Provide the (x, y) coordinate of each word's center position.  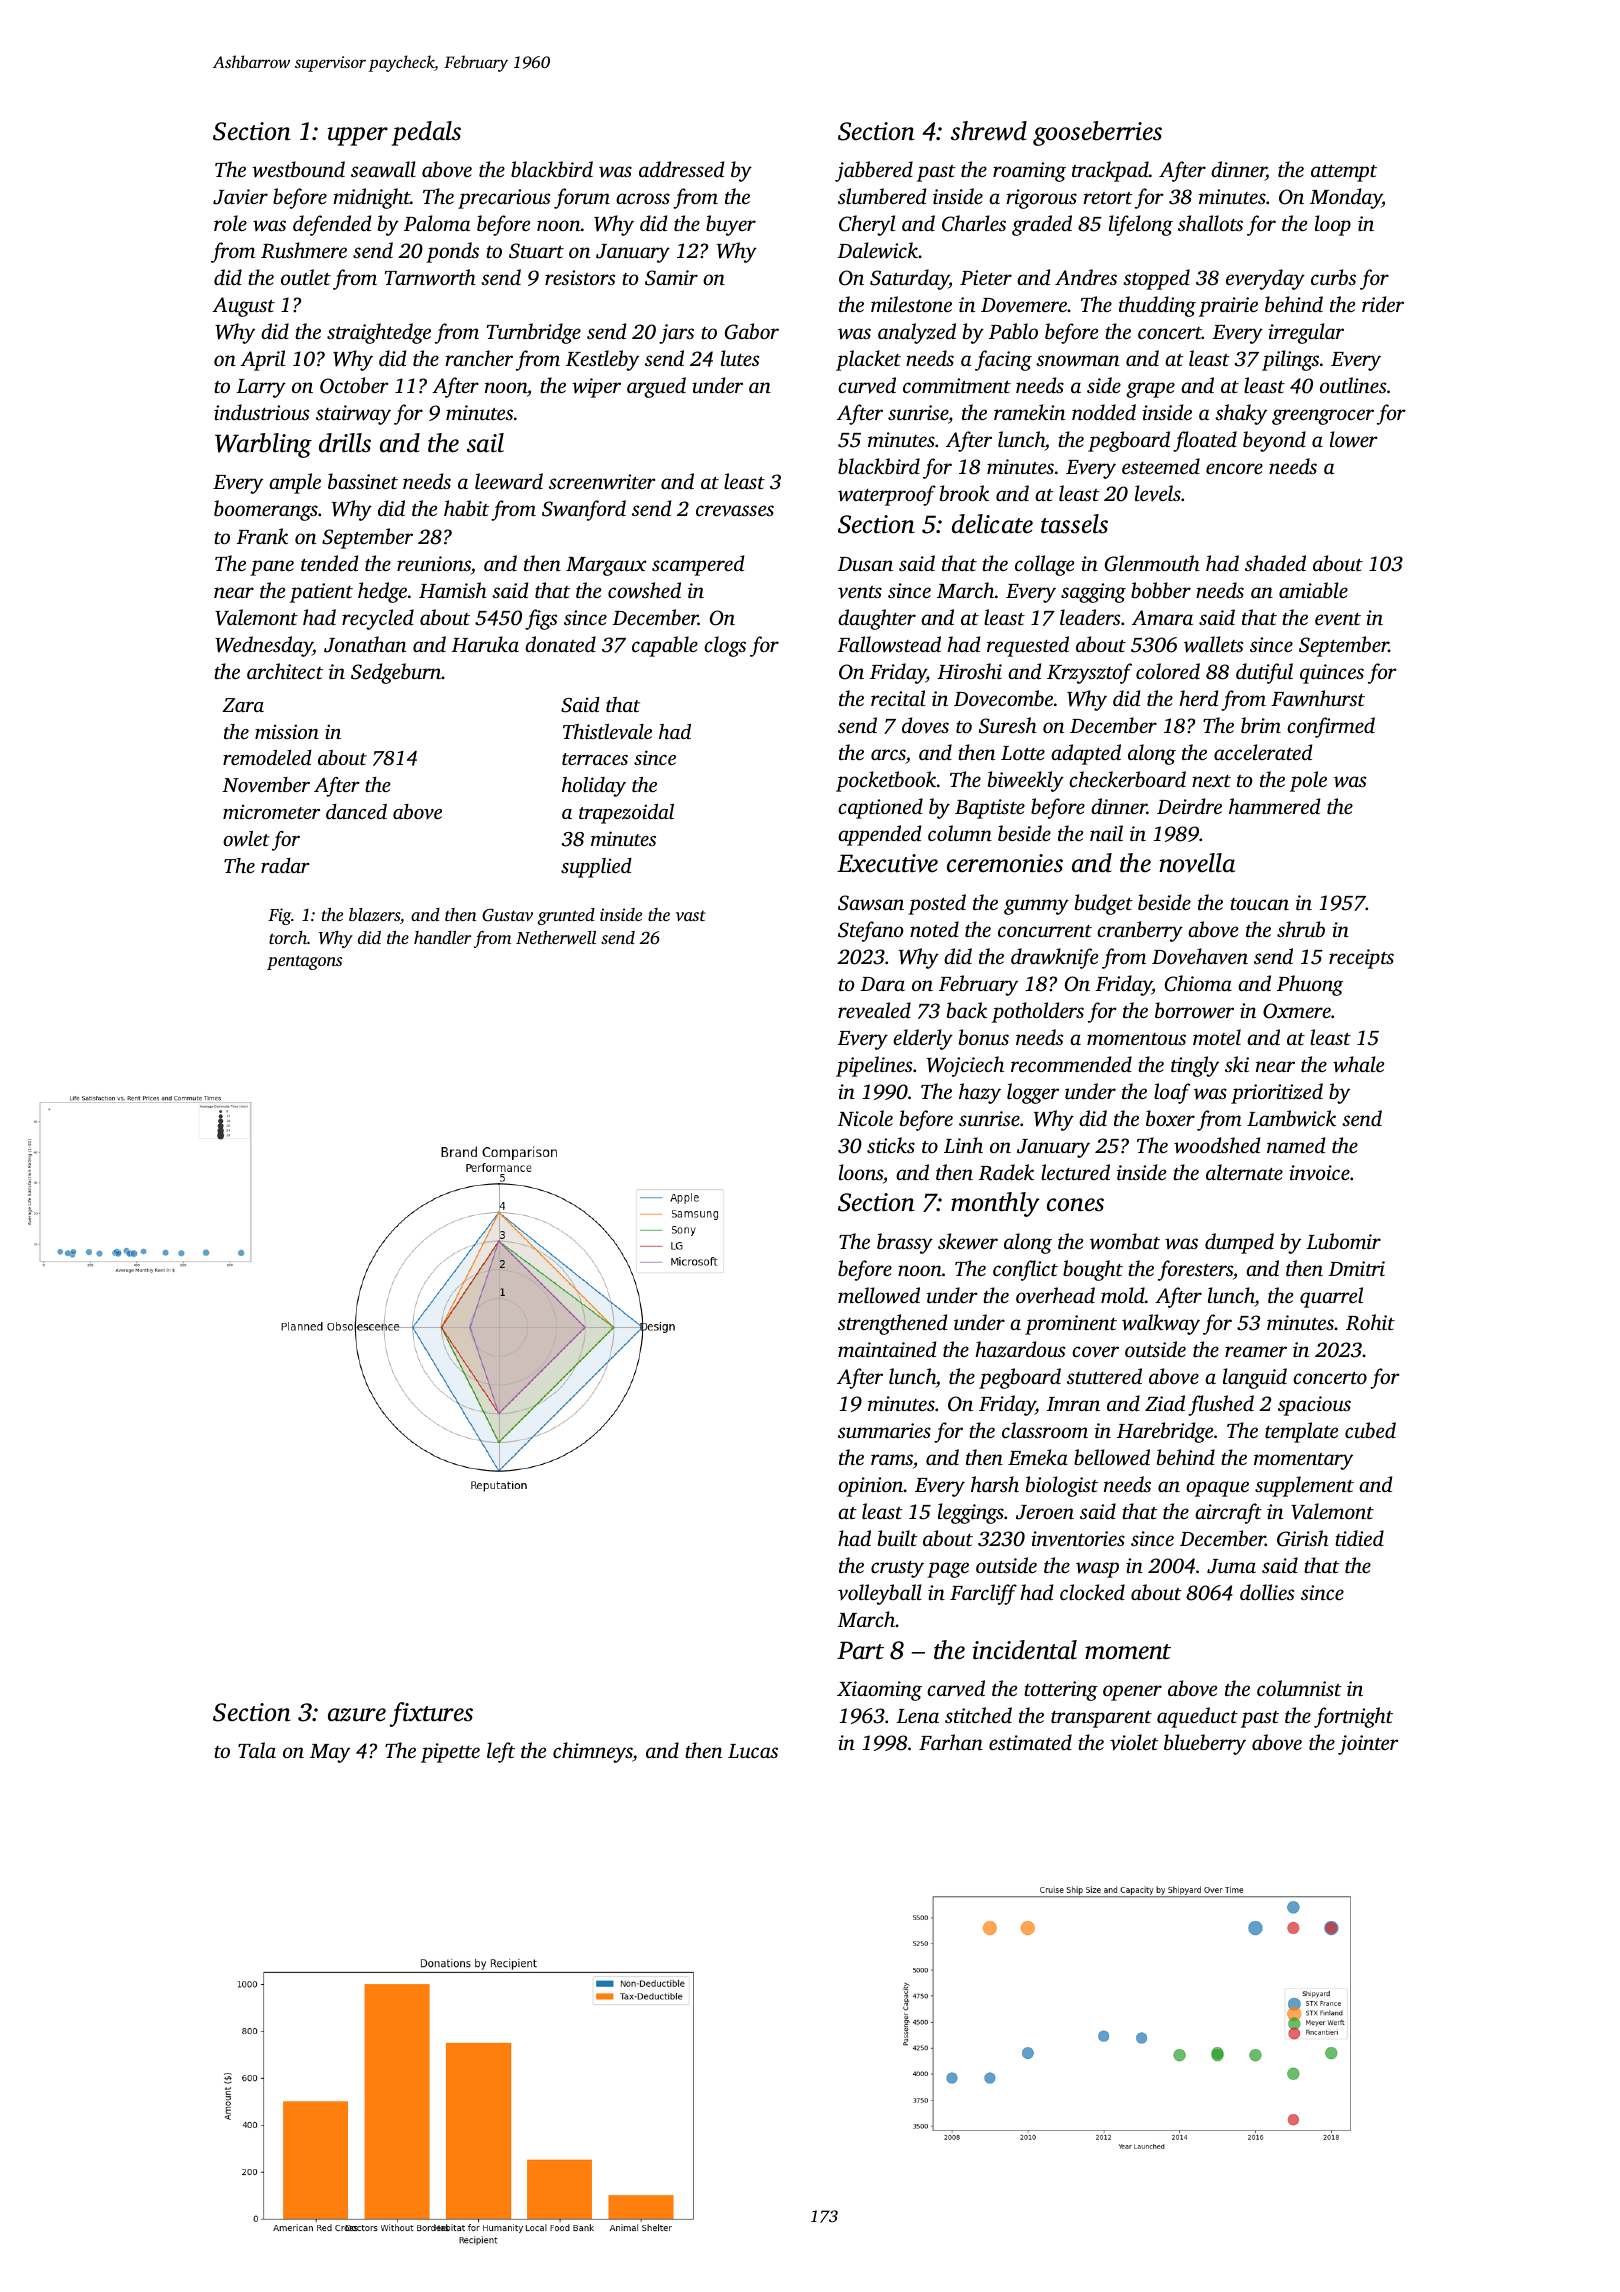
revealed (874, 1010)
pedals (426, 133)
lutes (740, 358)
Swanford (584, 510)
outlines (1353, 385)
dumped (1239, 1243)
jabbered (874, 171)
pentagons (304, 962)
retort (1108, 198)
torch (288, 937)
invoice (1319, 1172)
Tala (257, 1750)
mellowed (879, 1295)
